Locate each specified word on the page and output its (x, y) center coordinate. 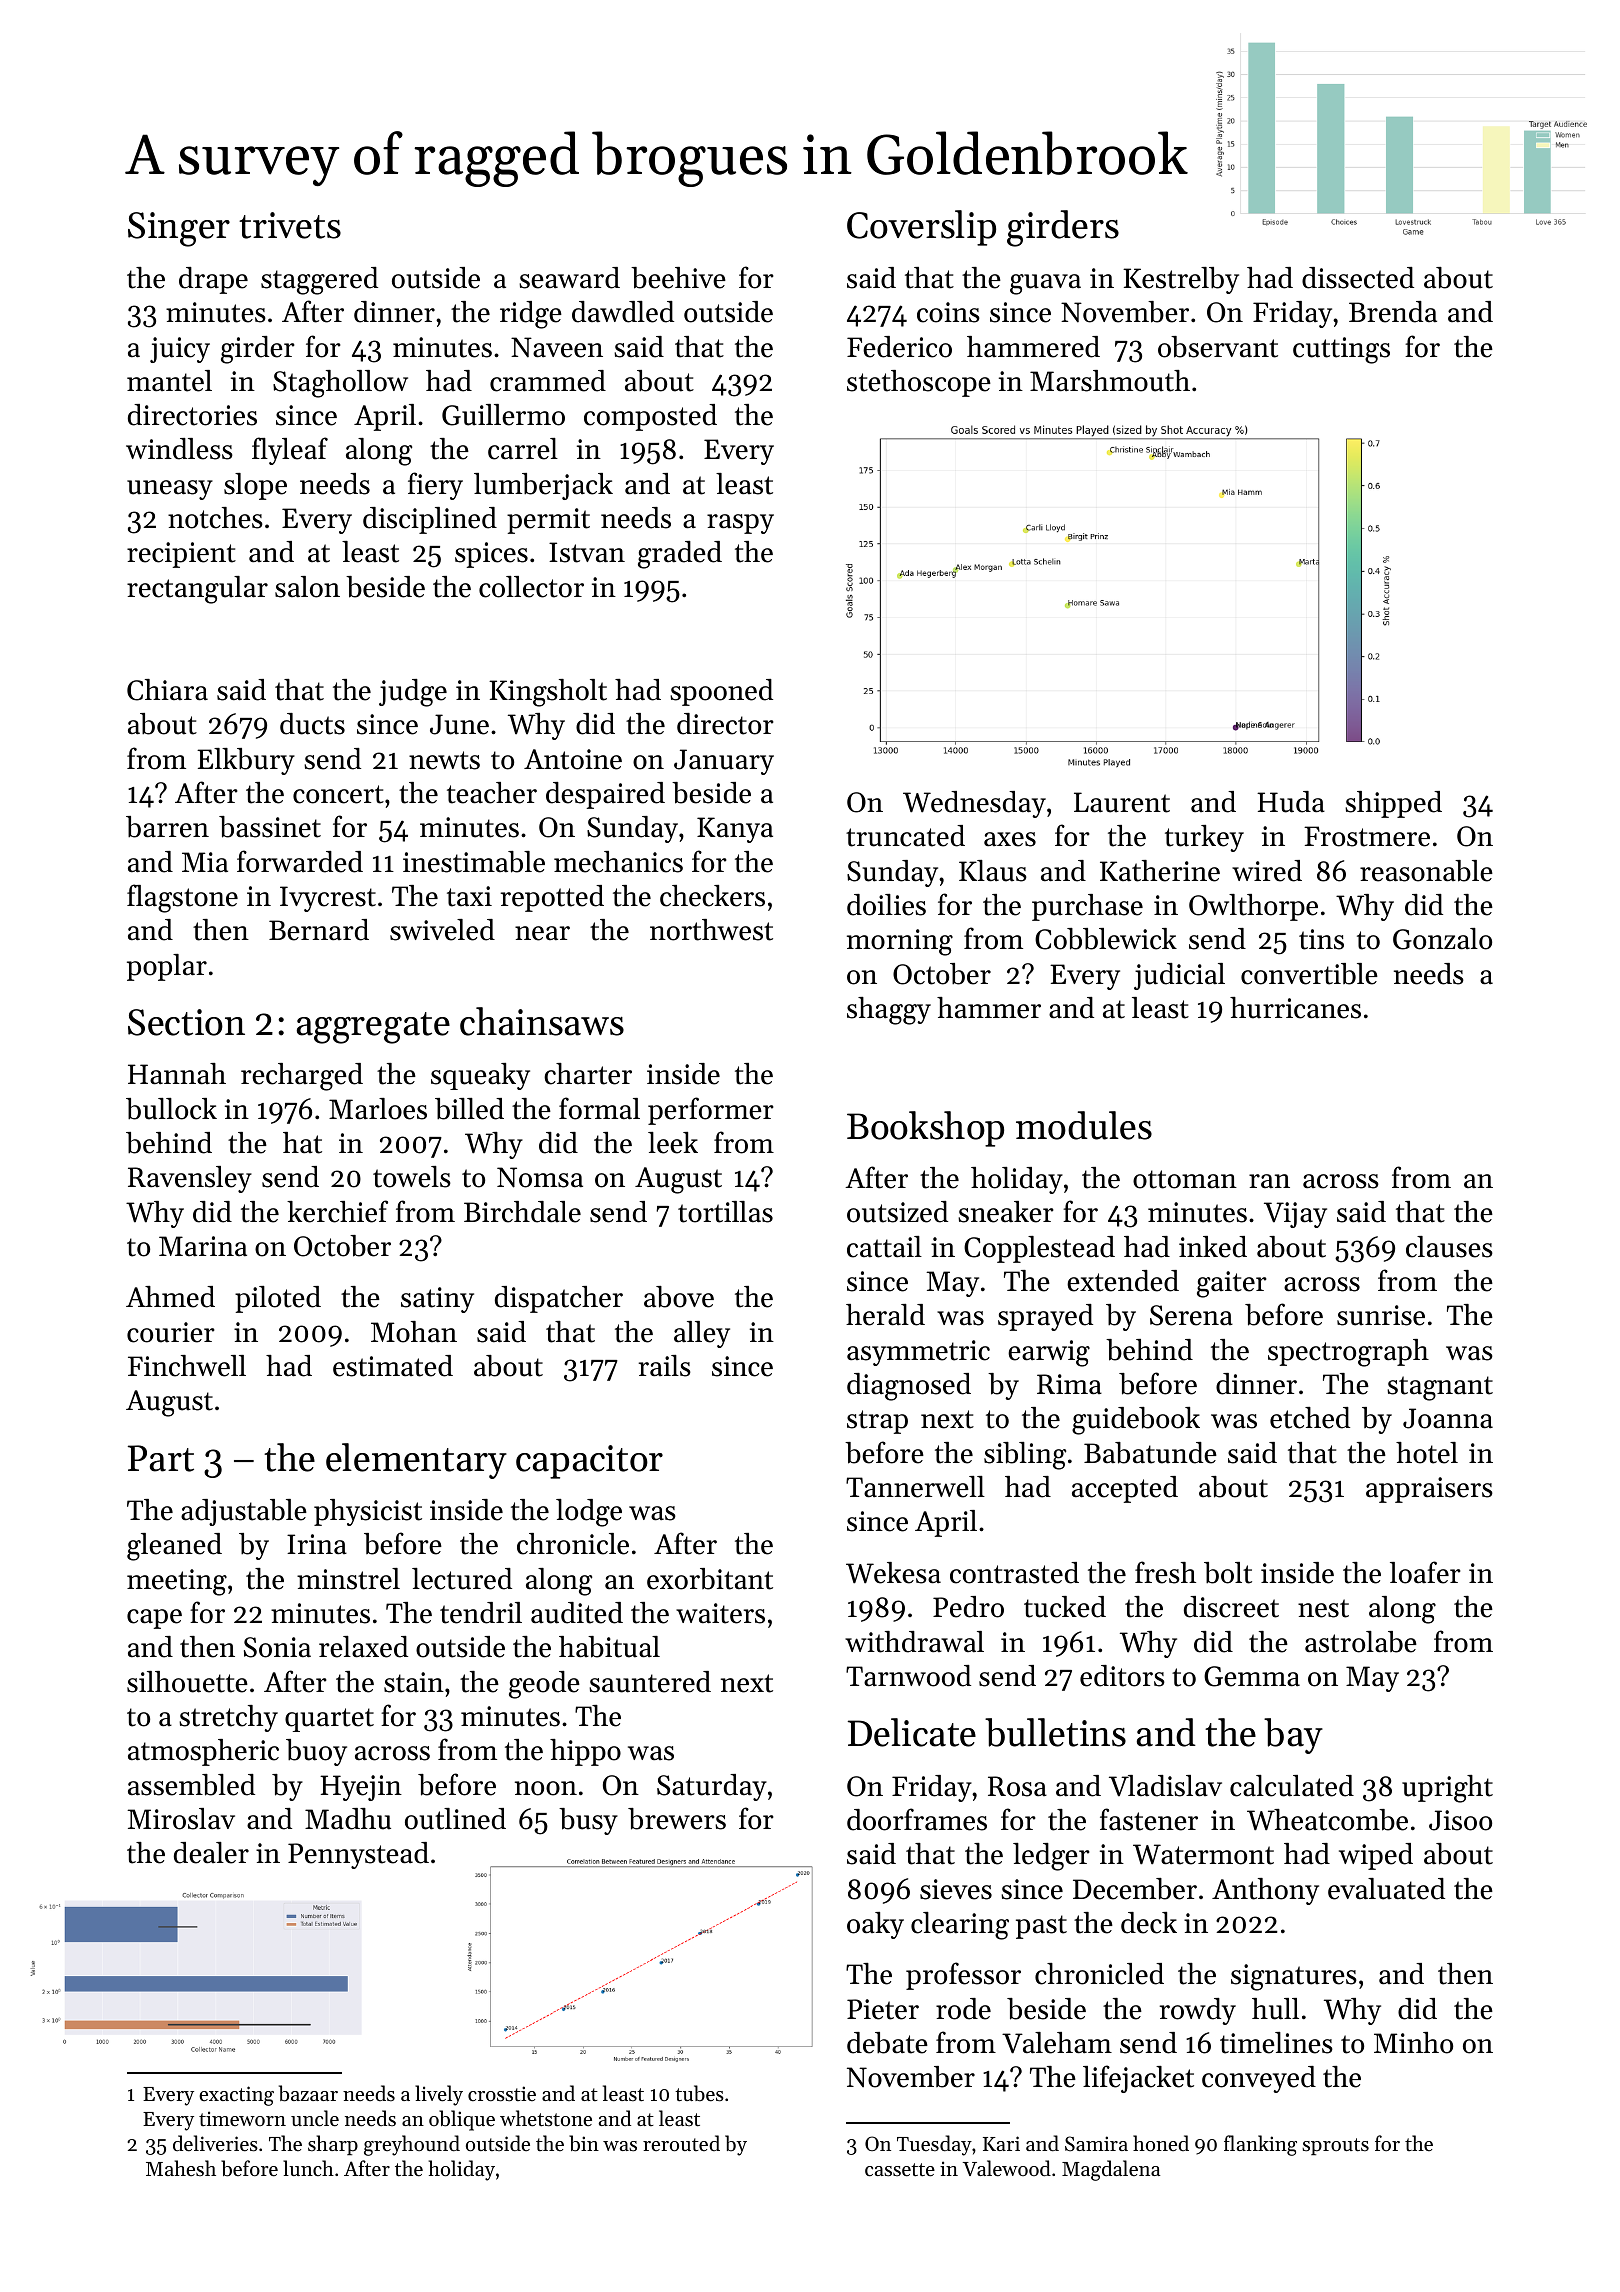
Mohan (414, 1332)
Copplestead (1039, 1249)
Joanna (1448, 1418)
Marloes (378, 1109)
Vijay (1295, 1215)
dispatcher (559, 1299)
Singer (179, 229)
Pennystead (358, 1855)
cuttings (1341, 350)
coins (948, 312)
